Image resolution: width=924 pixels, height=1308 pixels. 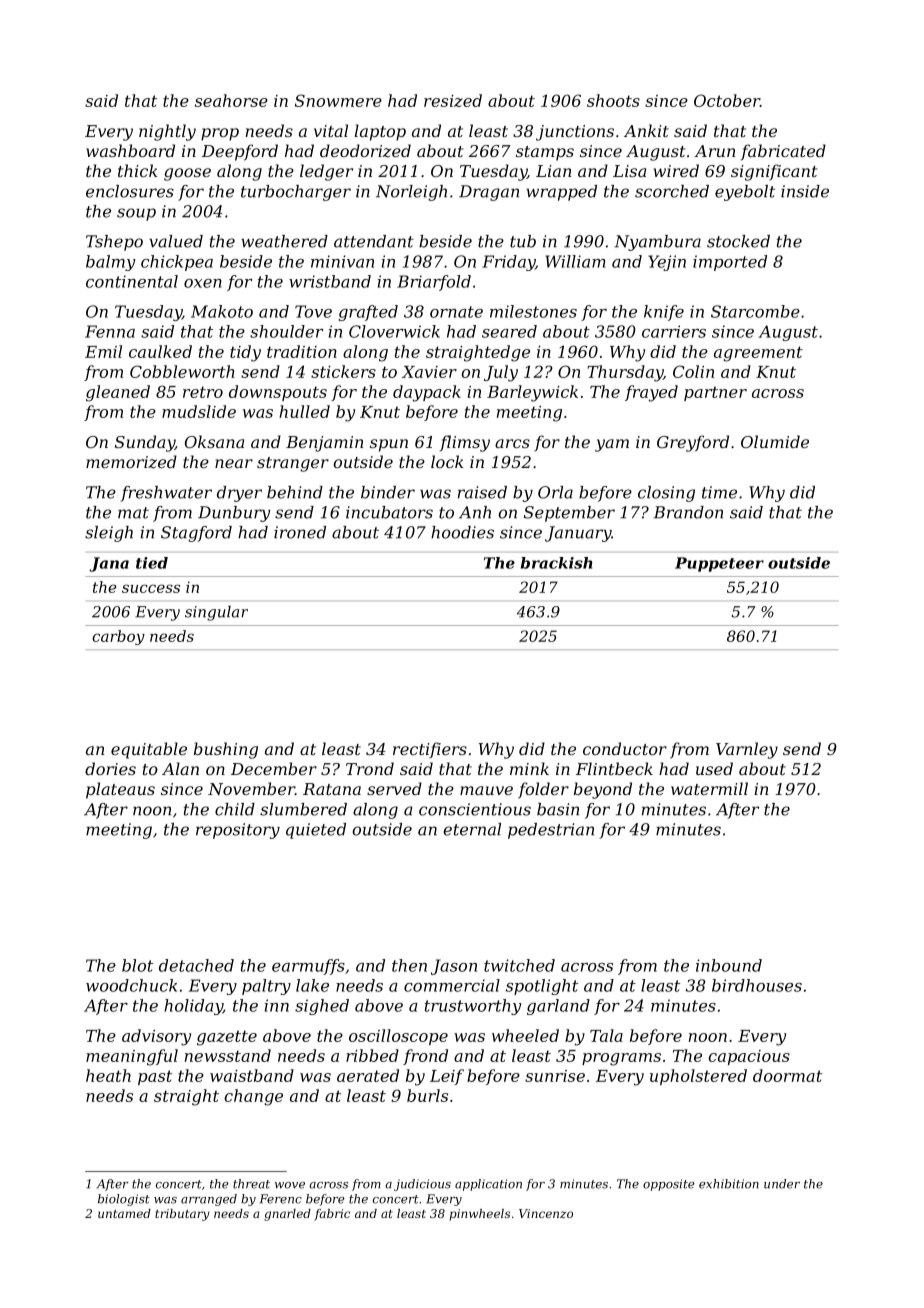 What do you see at coordinates (745, 193) in the page?
I see `eyebolt` at bounding box center [745, 193].
